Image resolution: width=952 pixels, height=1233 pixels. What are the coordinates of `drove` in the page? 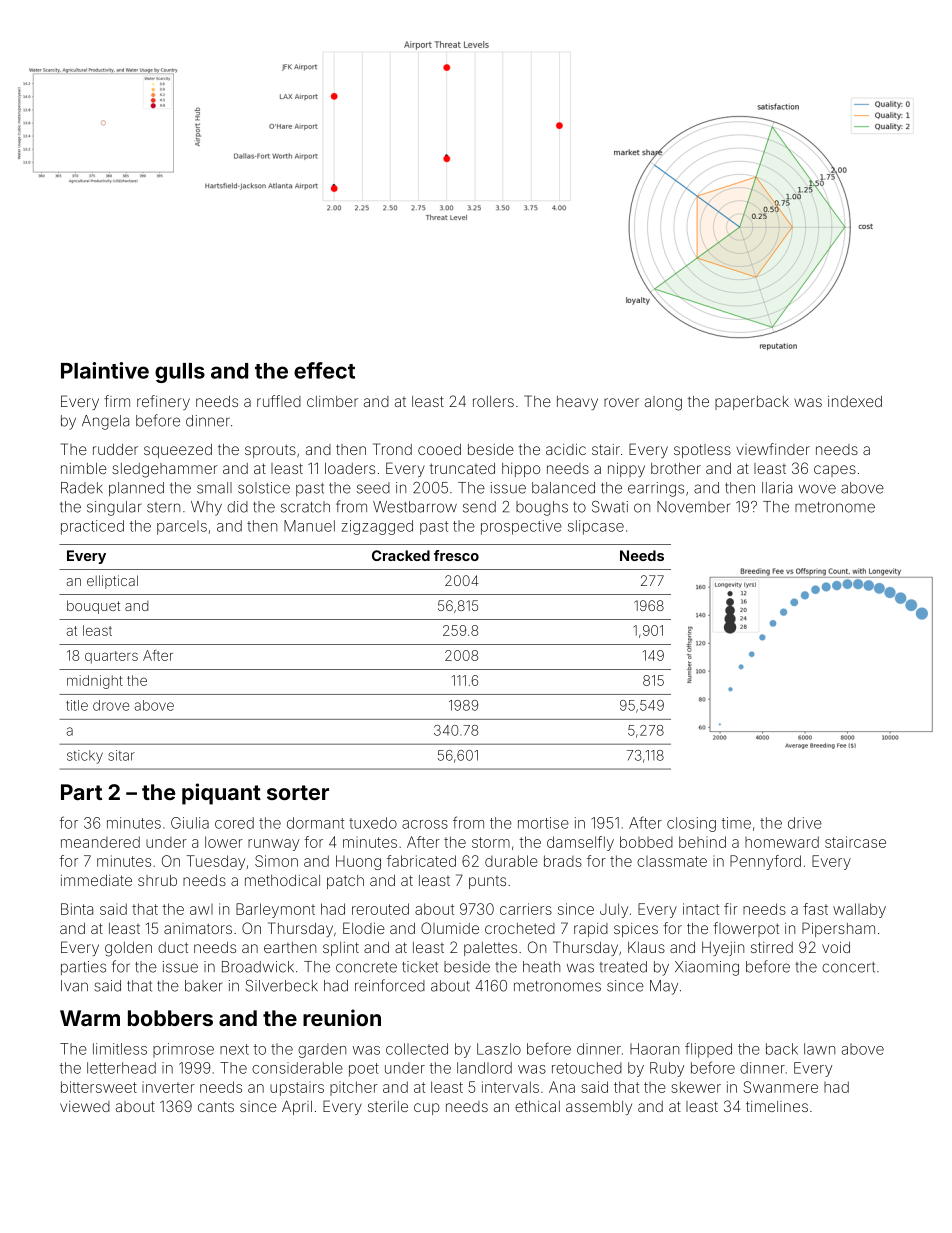 It's located at (111, 705).
